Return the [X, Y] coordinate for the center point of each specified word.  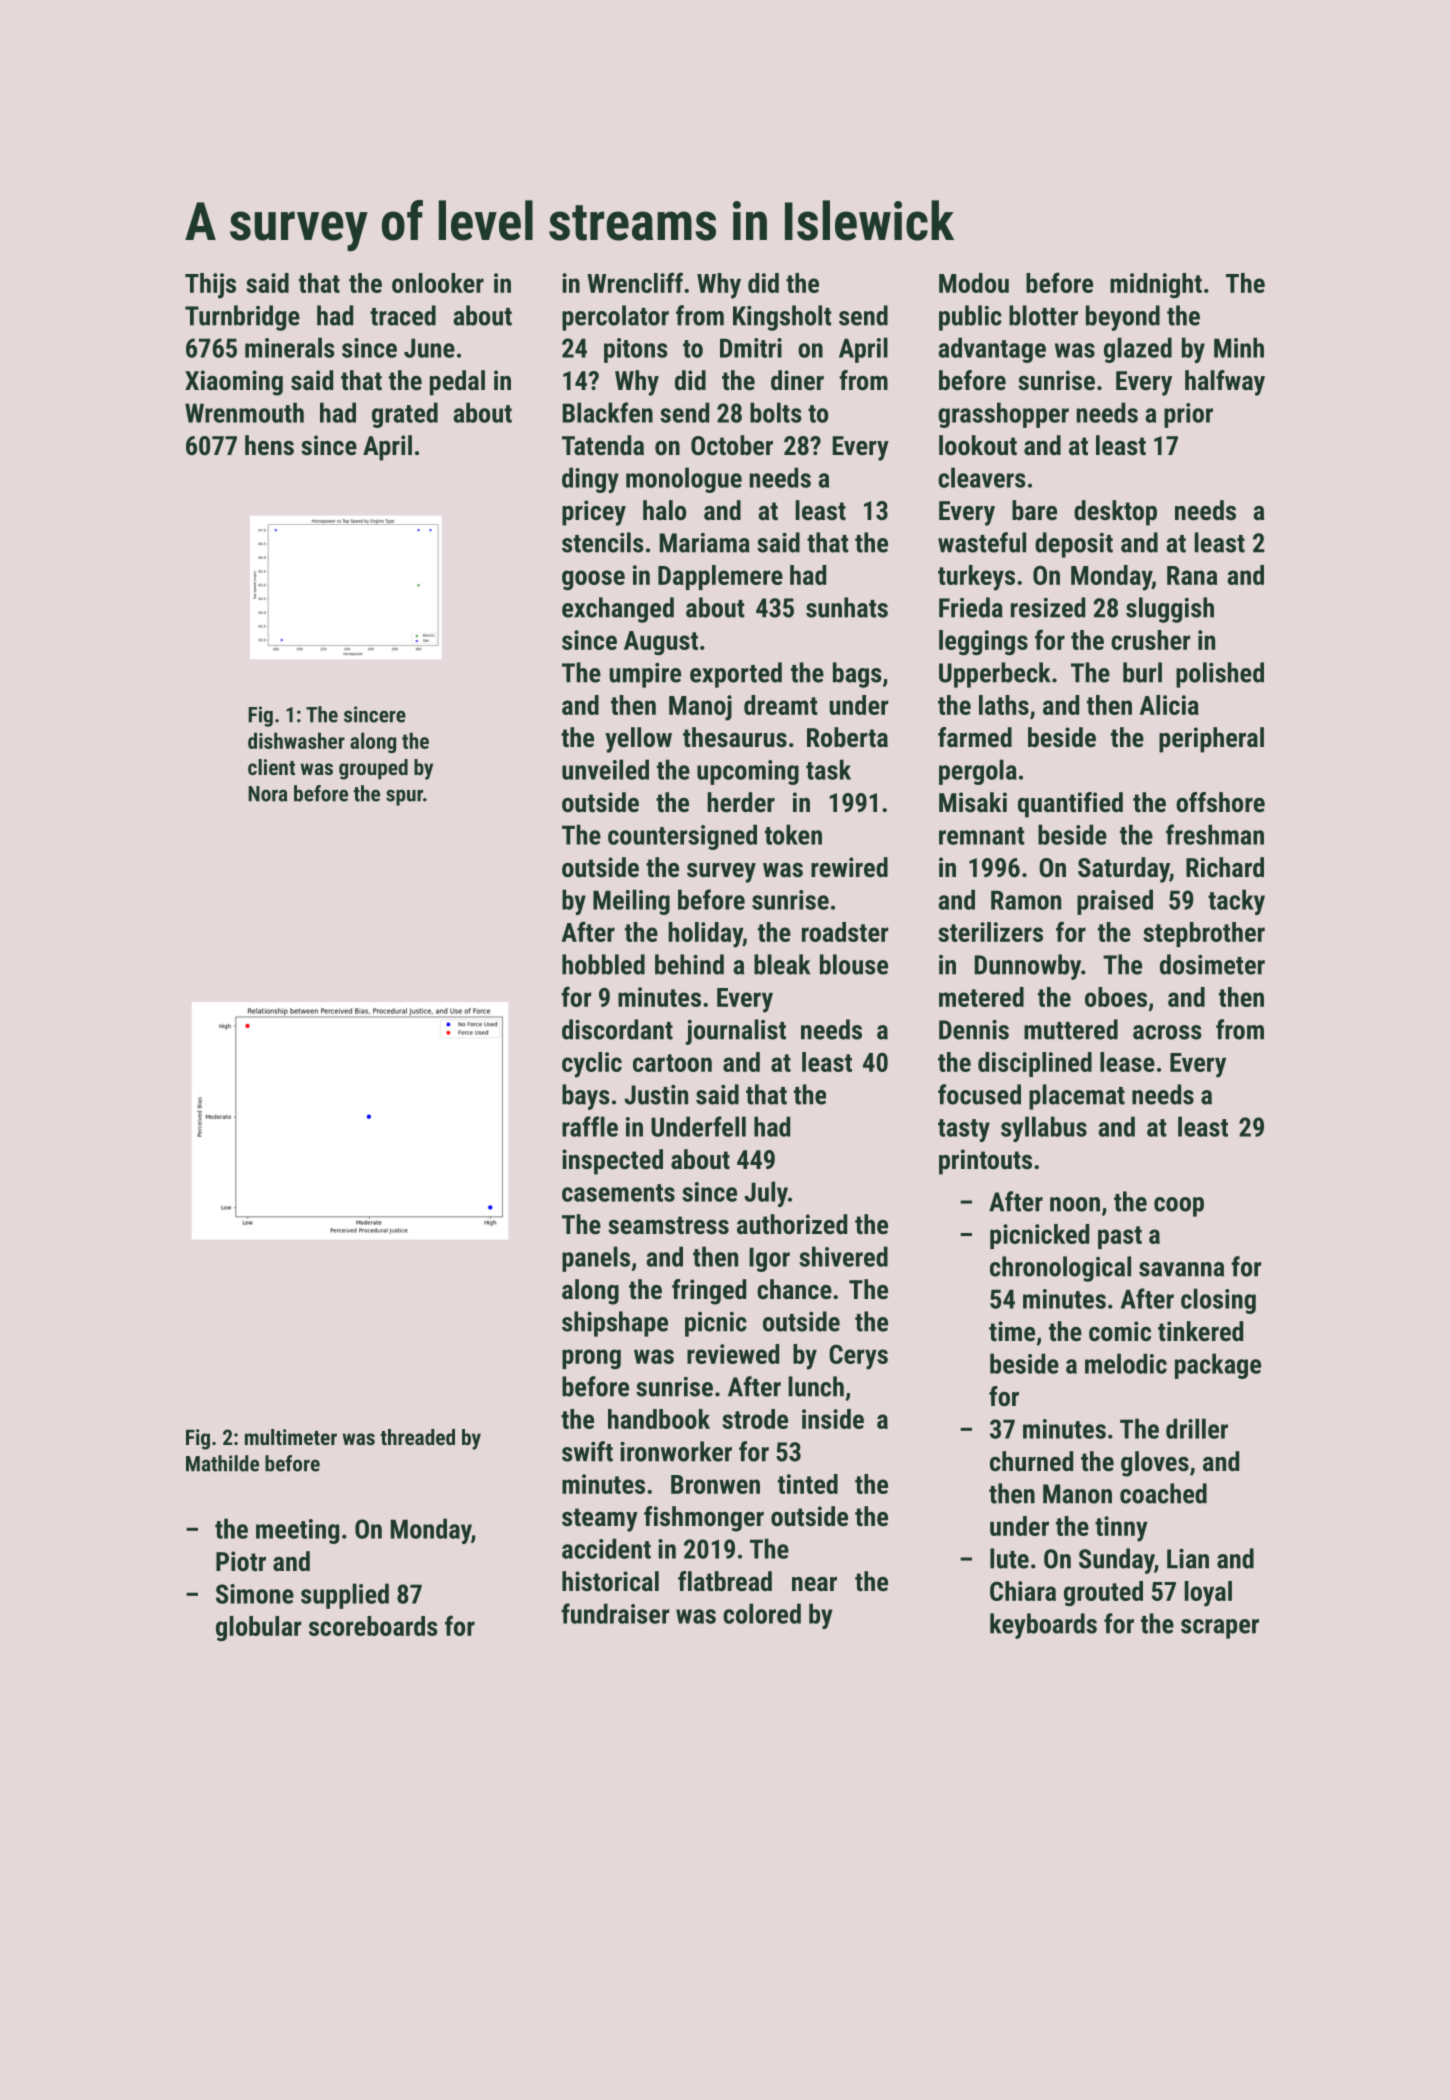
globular [258, 1628]
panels [596, 1259]
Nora [267, 794]
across [1167, 1032]
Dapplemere [720, 577]
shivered [843, 1256]
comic [1120, 1331]
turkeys [976, 578]
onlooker [438, 283]
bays [586, 1097]
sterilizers [990, 932]
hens [269, 445]
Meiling [631, 902]
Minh [1239, 347]
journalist [736, 1032]
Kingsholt [782, 318]
